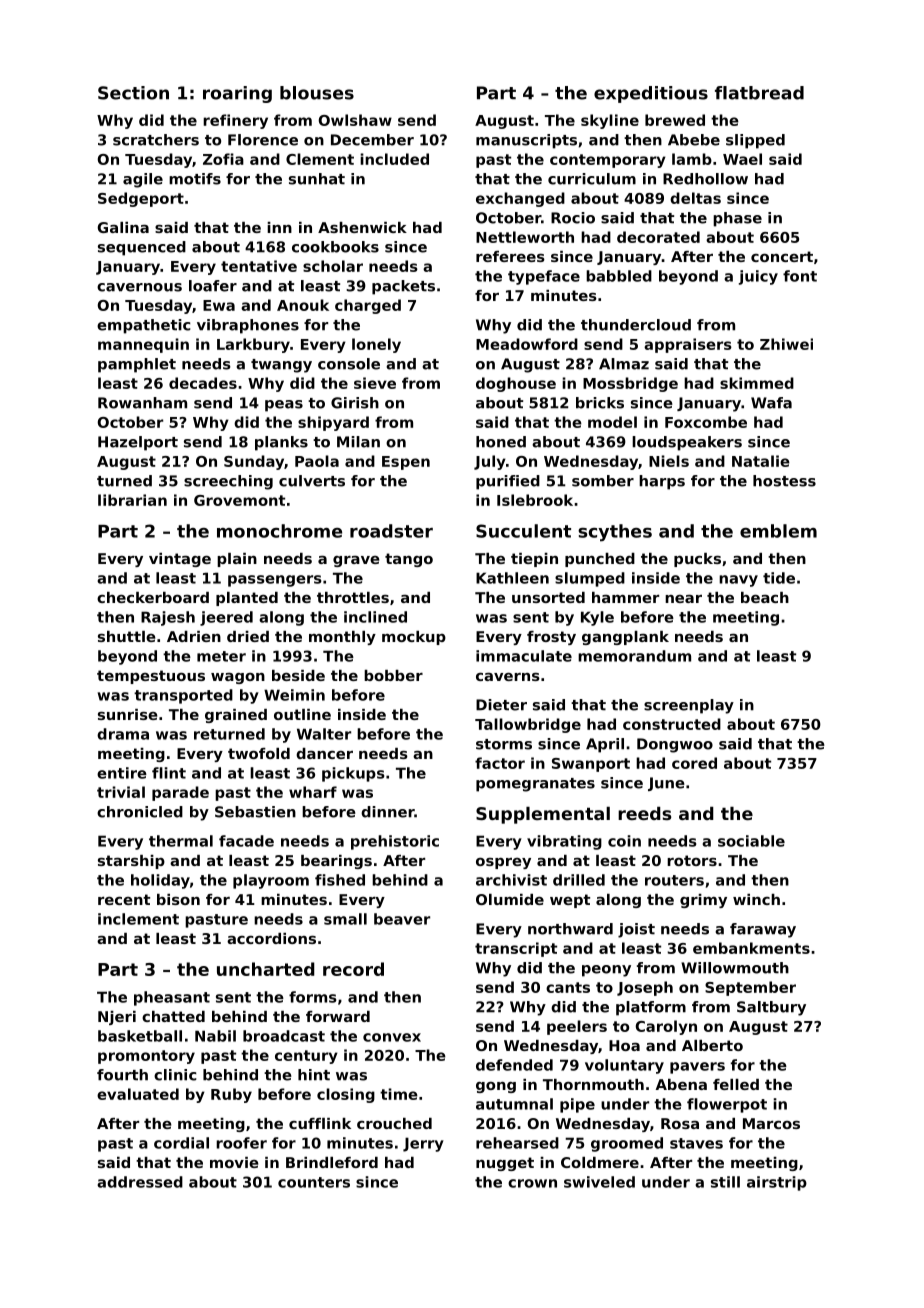 The width and height of the screenshot is (924, 1308). Describe the element at coordinates (314, 1182) in the screenshot. I see `counters` at that location.
